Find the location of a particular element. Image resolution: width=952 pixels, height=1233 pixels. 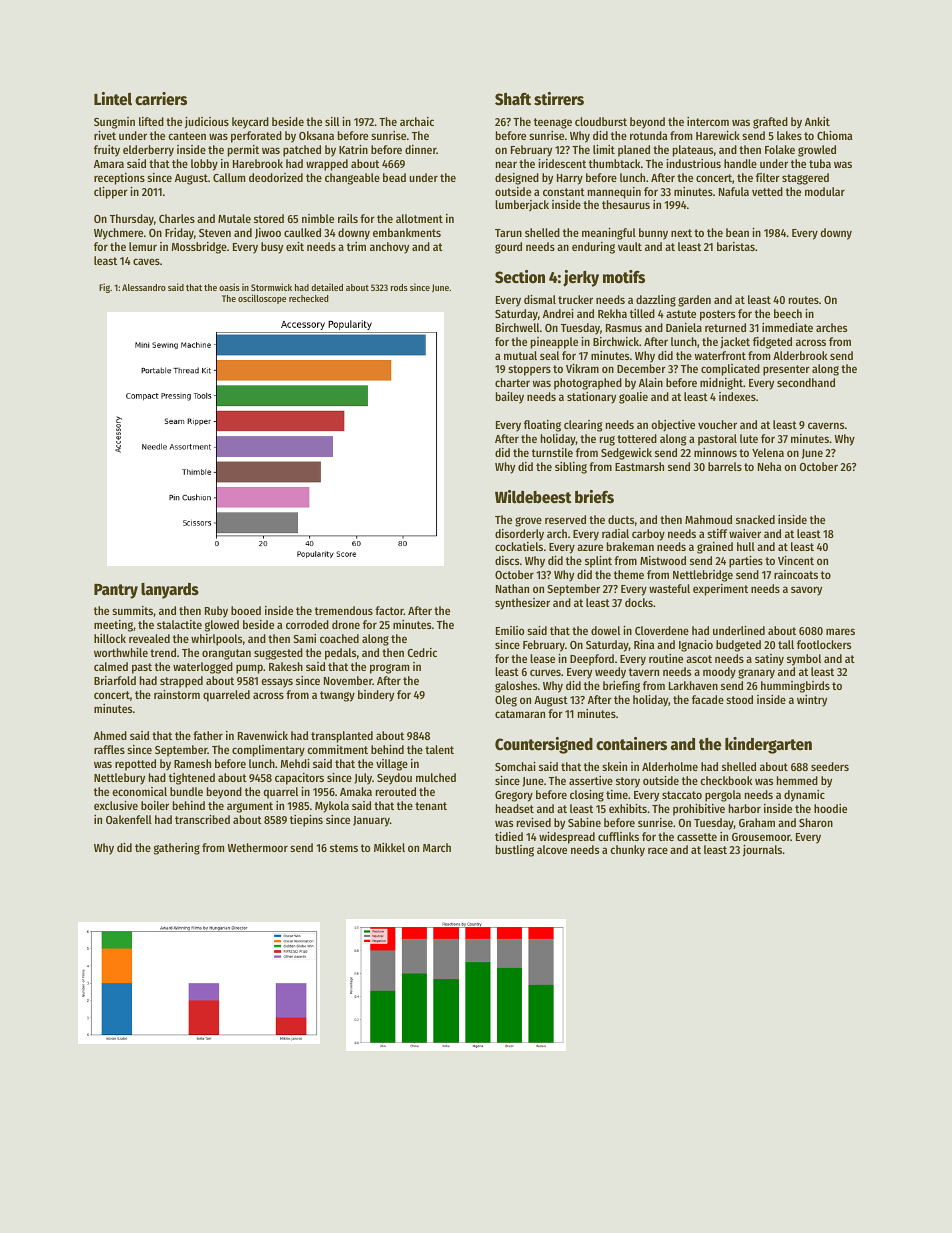

Lintel is located at coordinates (113, 99).
